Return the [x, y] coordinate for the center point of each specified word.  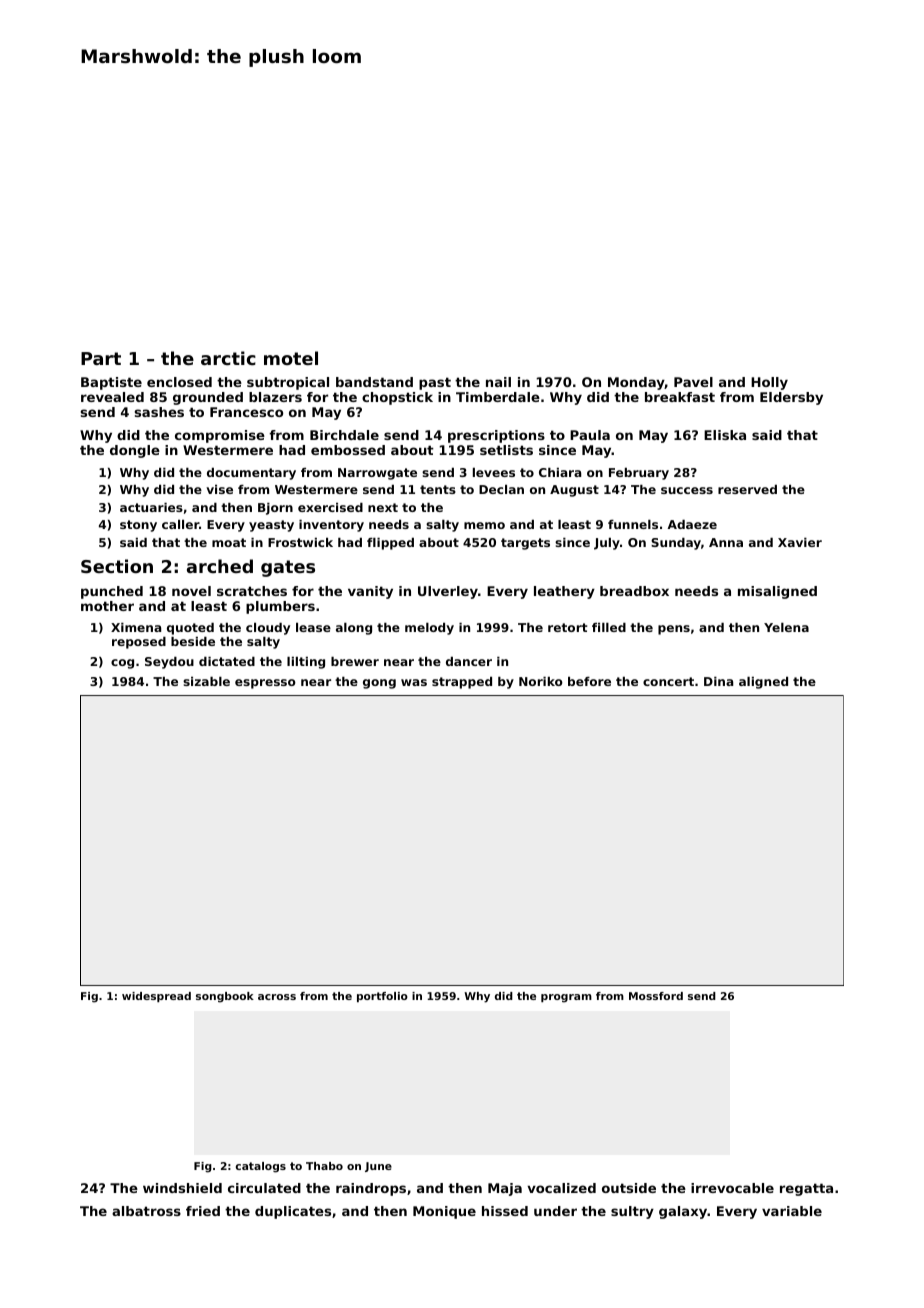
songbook [225, 997]
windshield [182, 1188]
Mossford [656, 996]
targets [525, 544]
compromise [220, 436]
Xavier [800, 542]
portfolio [382, 997]
